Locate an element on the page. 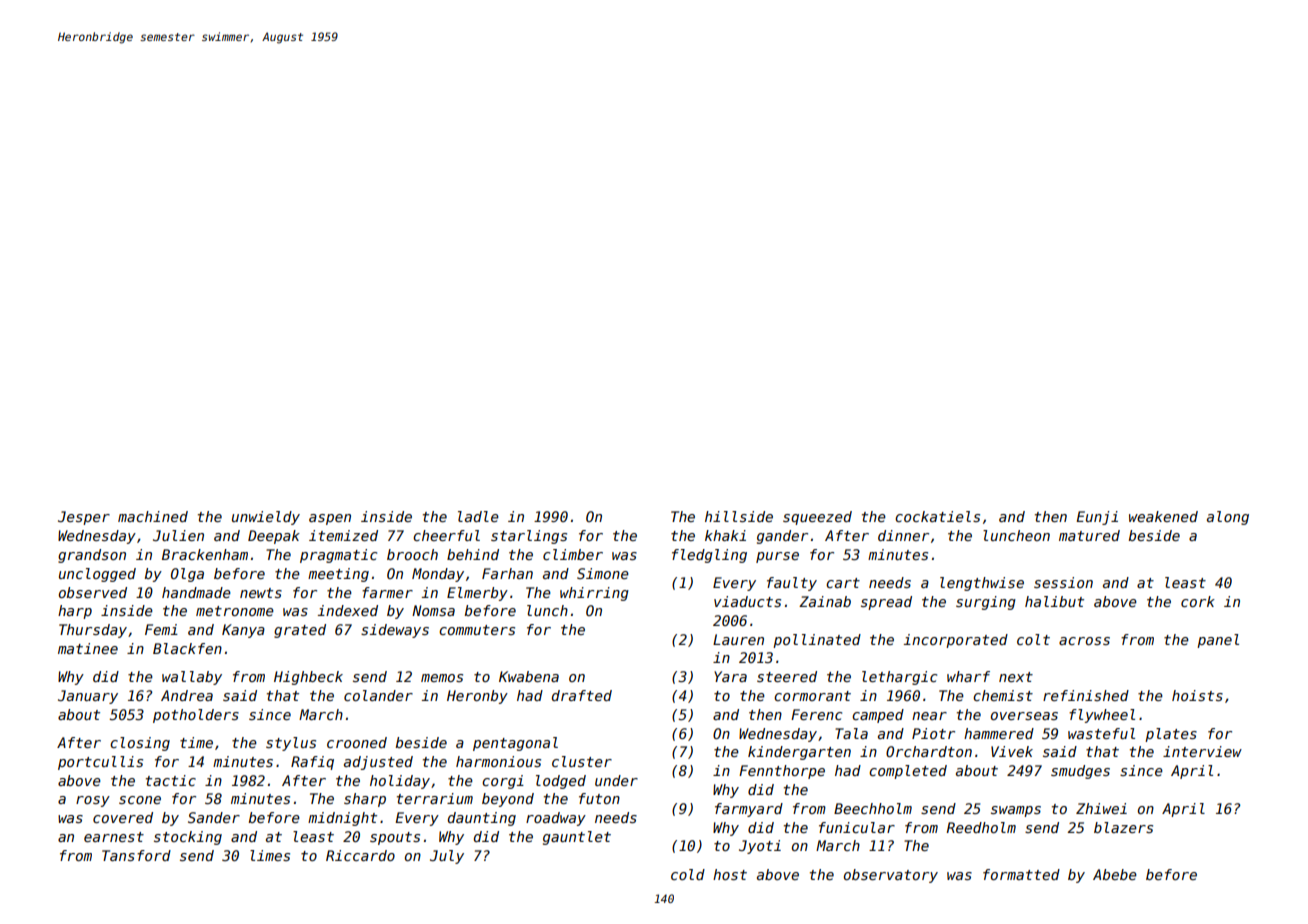  wharf is located at coordinates (968, 676).
